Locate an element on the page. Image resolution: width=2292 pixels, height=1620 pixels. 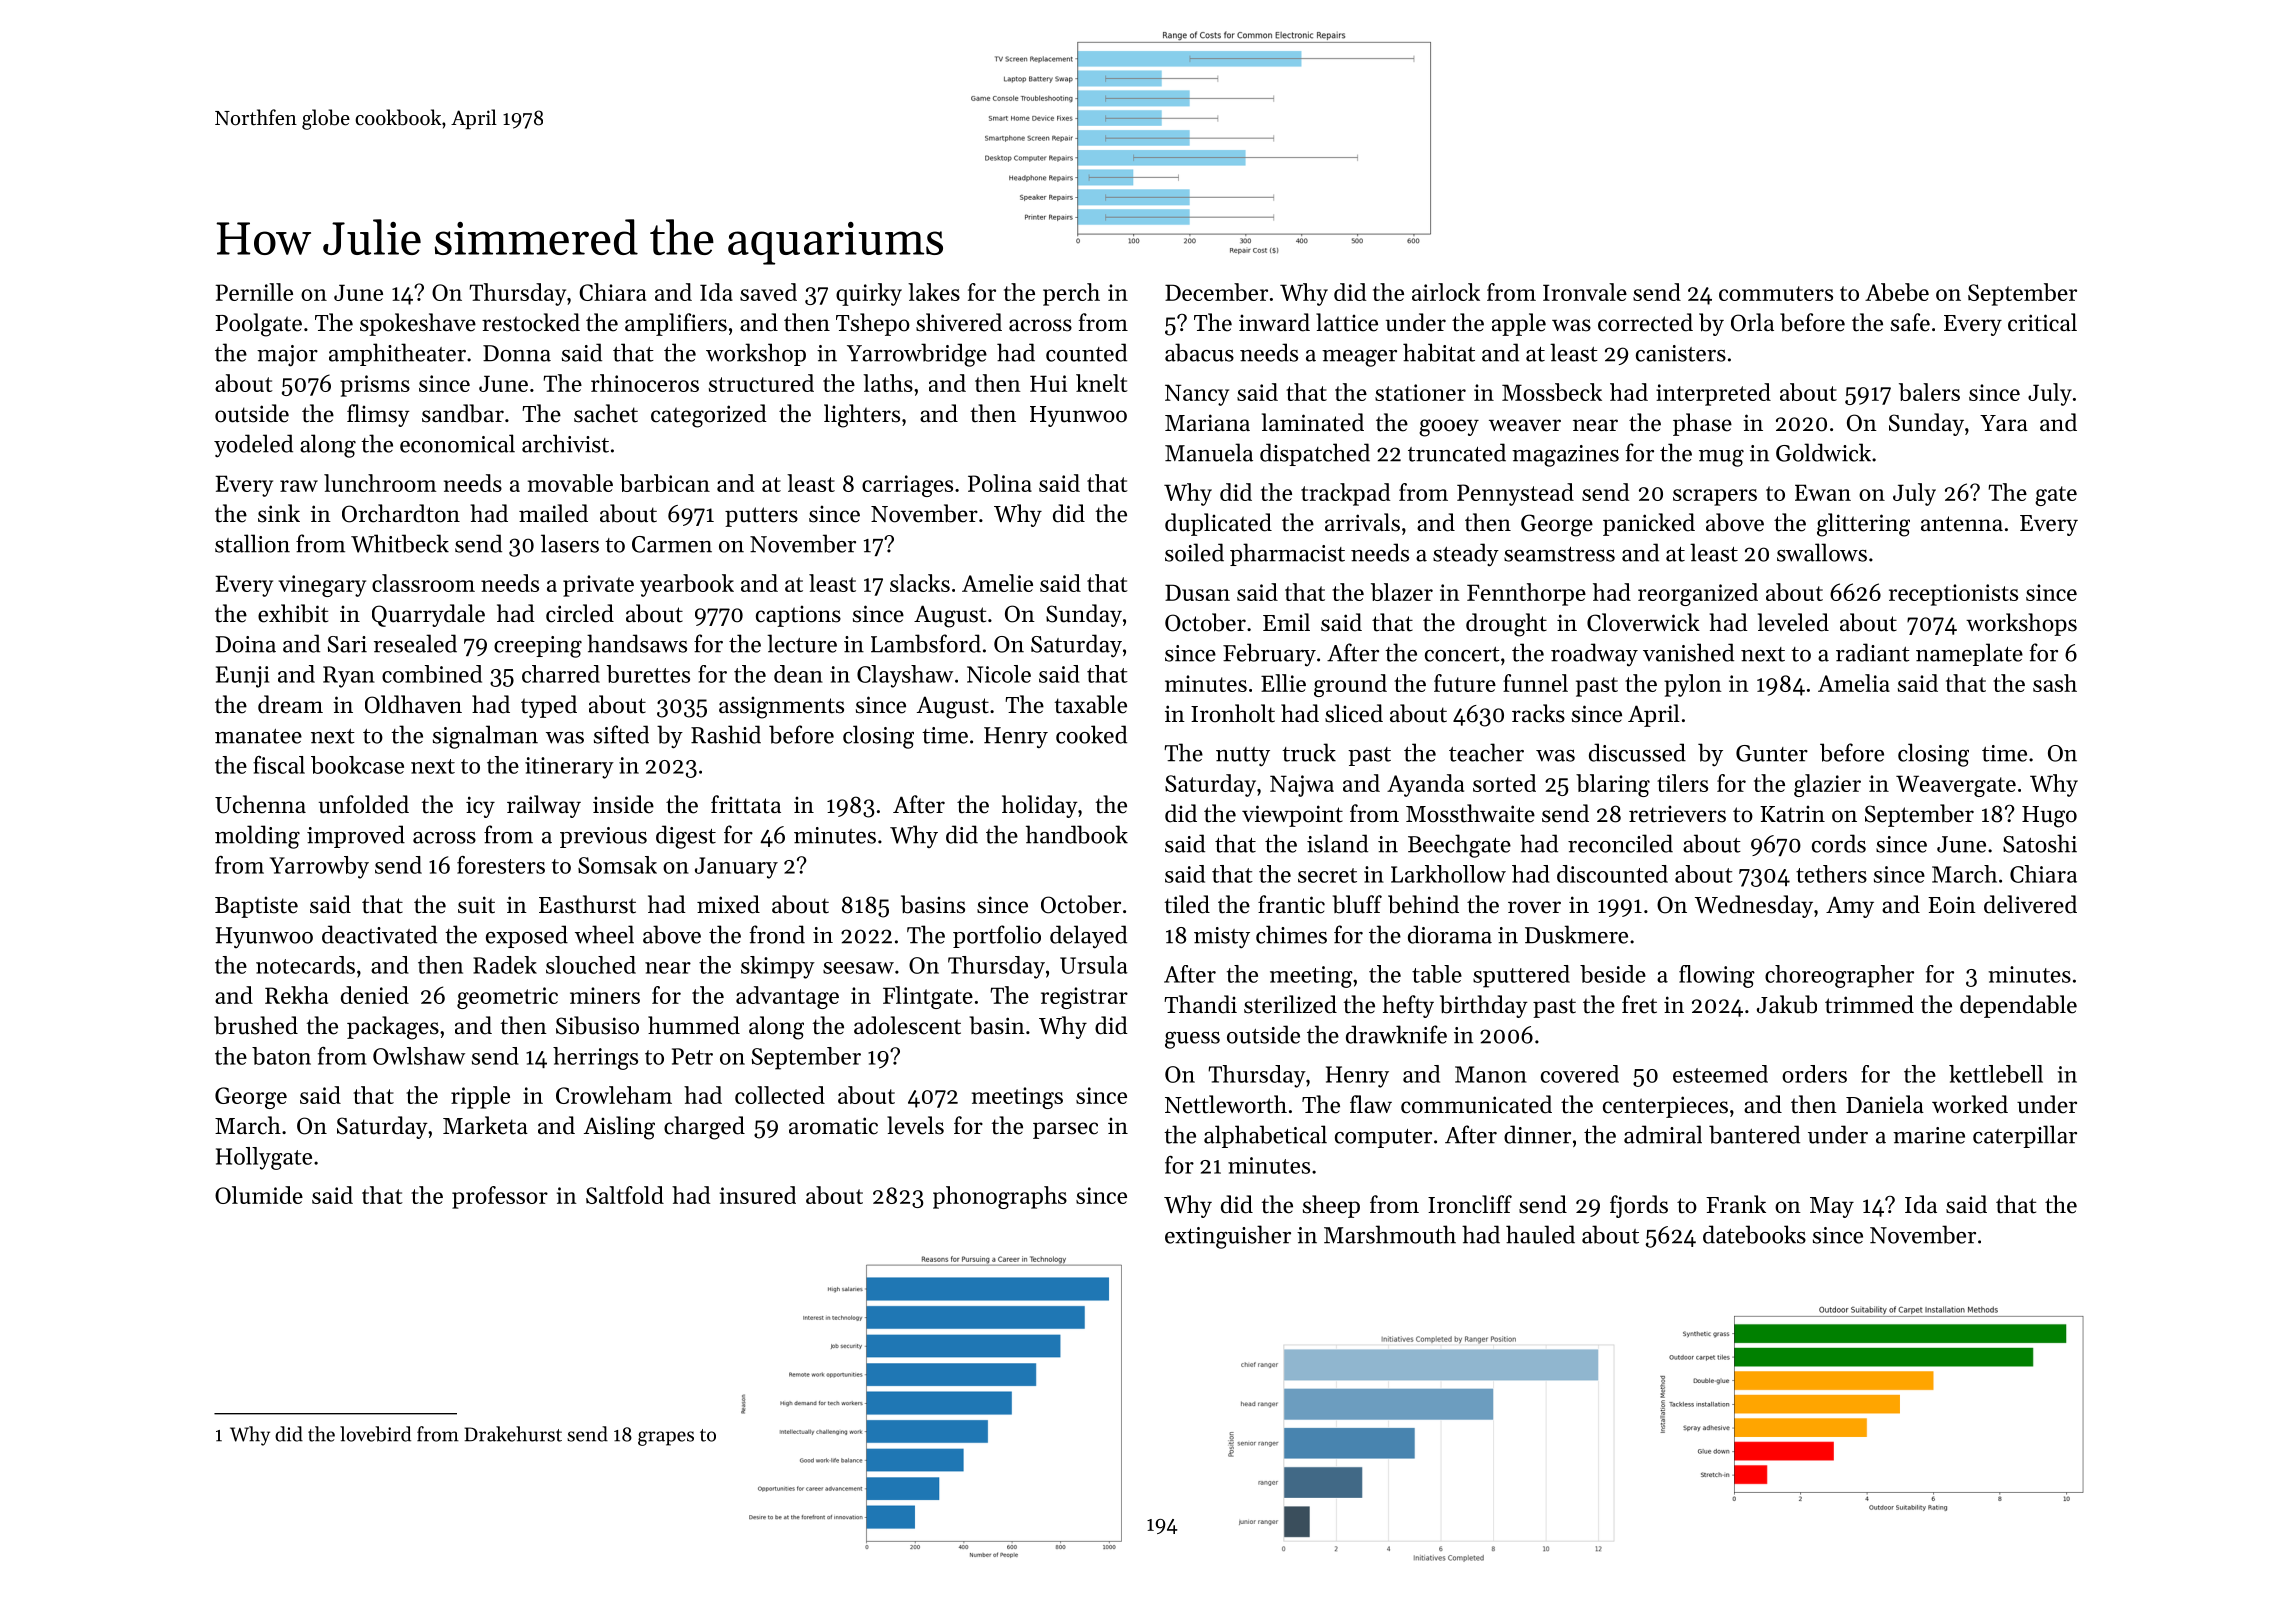
trackpad is located at coordinates (1345, 494).
